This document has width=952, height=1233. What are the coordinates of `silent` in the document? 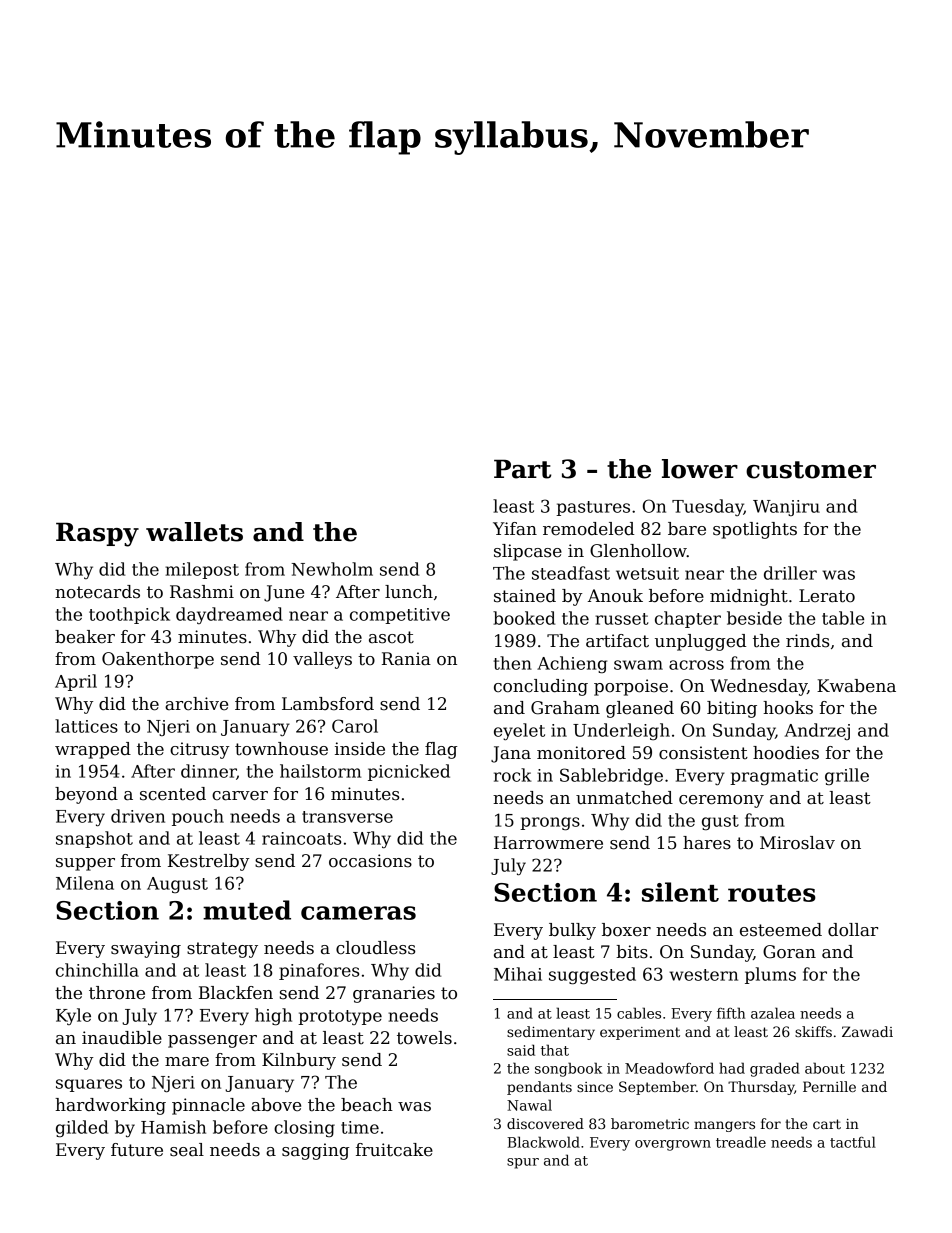 It's located at (680, 892).
